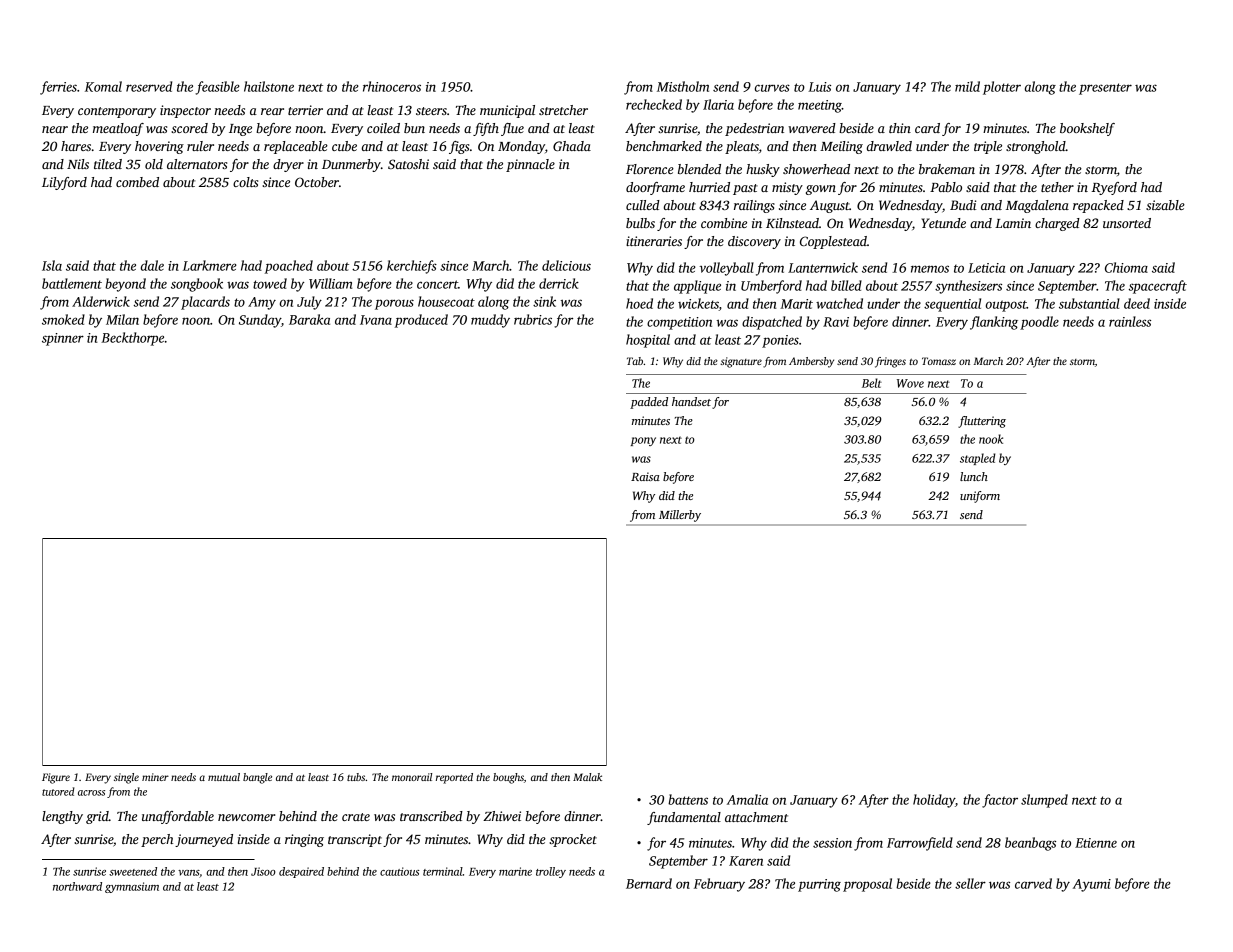 This document has height=952, width=1233. I want to click on hailstone, so click(269, 86).
